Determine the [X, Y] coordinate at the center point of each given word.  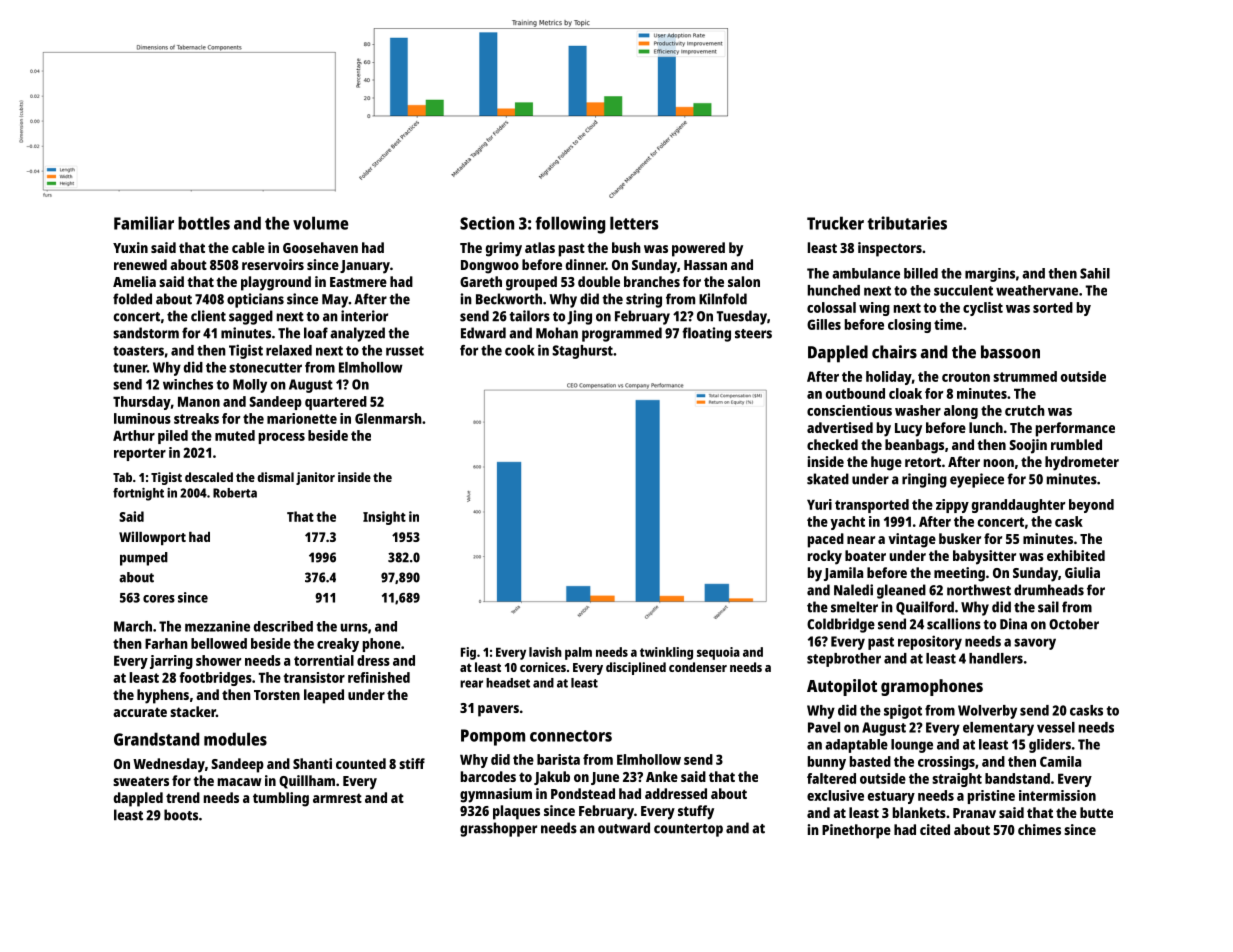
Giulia [1082, 572]
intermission [1057, 795]
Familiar [144, 223]
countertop [688, 830]
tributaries [907, 223]
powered [698, 249]
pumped [144, 559]
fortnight [138, 494]
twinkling [666, 653]
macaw [240, 782]
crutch [1025, 410]
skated [828, 479]
